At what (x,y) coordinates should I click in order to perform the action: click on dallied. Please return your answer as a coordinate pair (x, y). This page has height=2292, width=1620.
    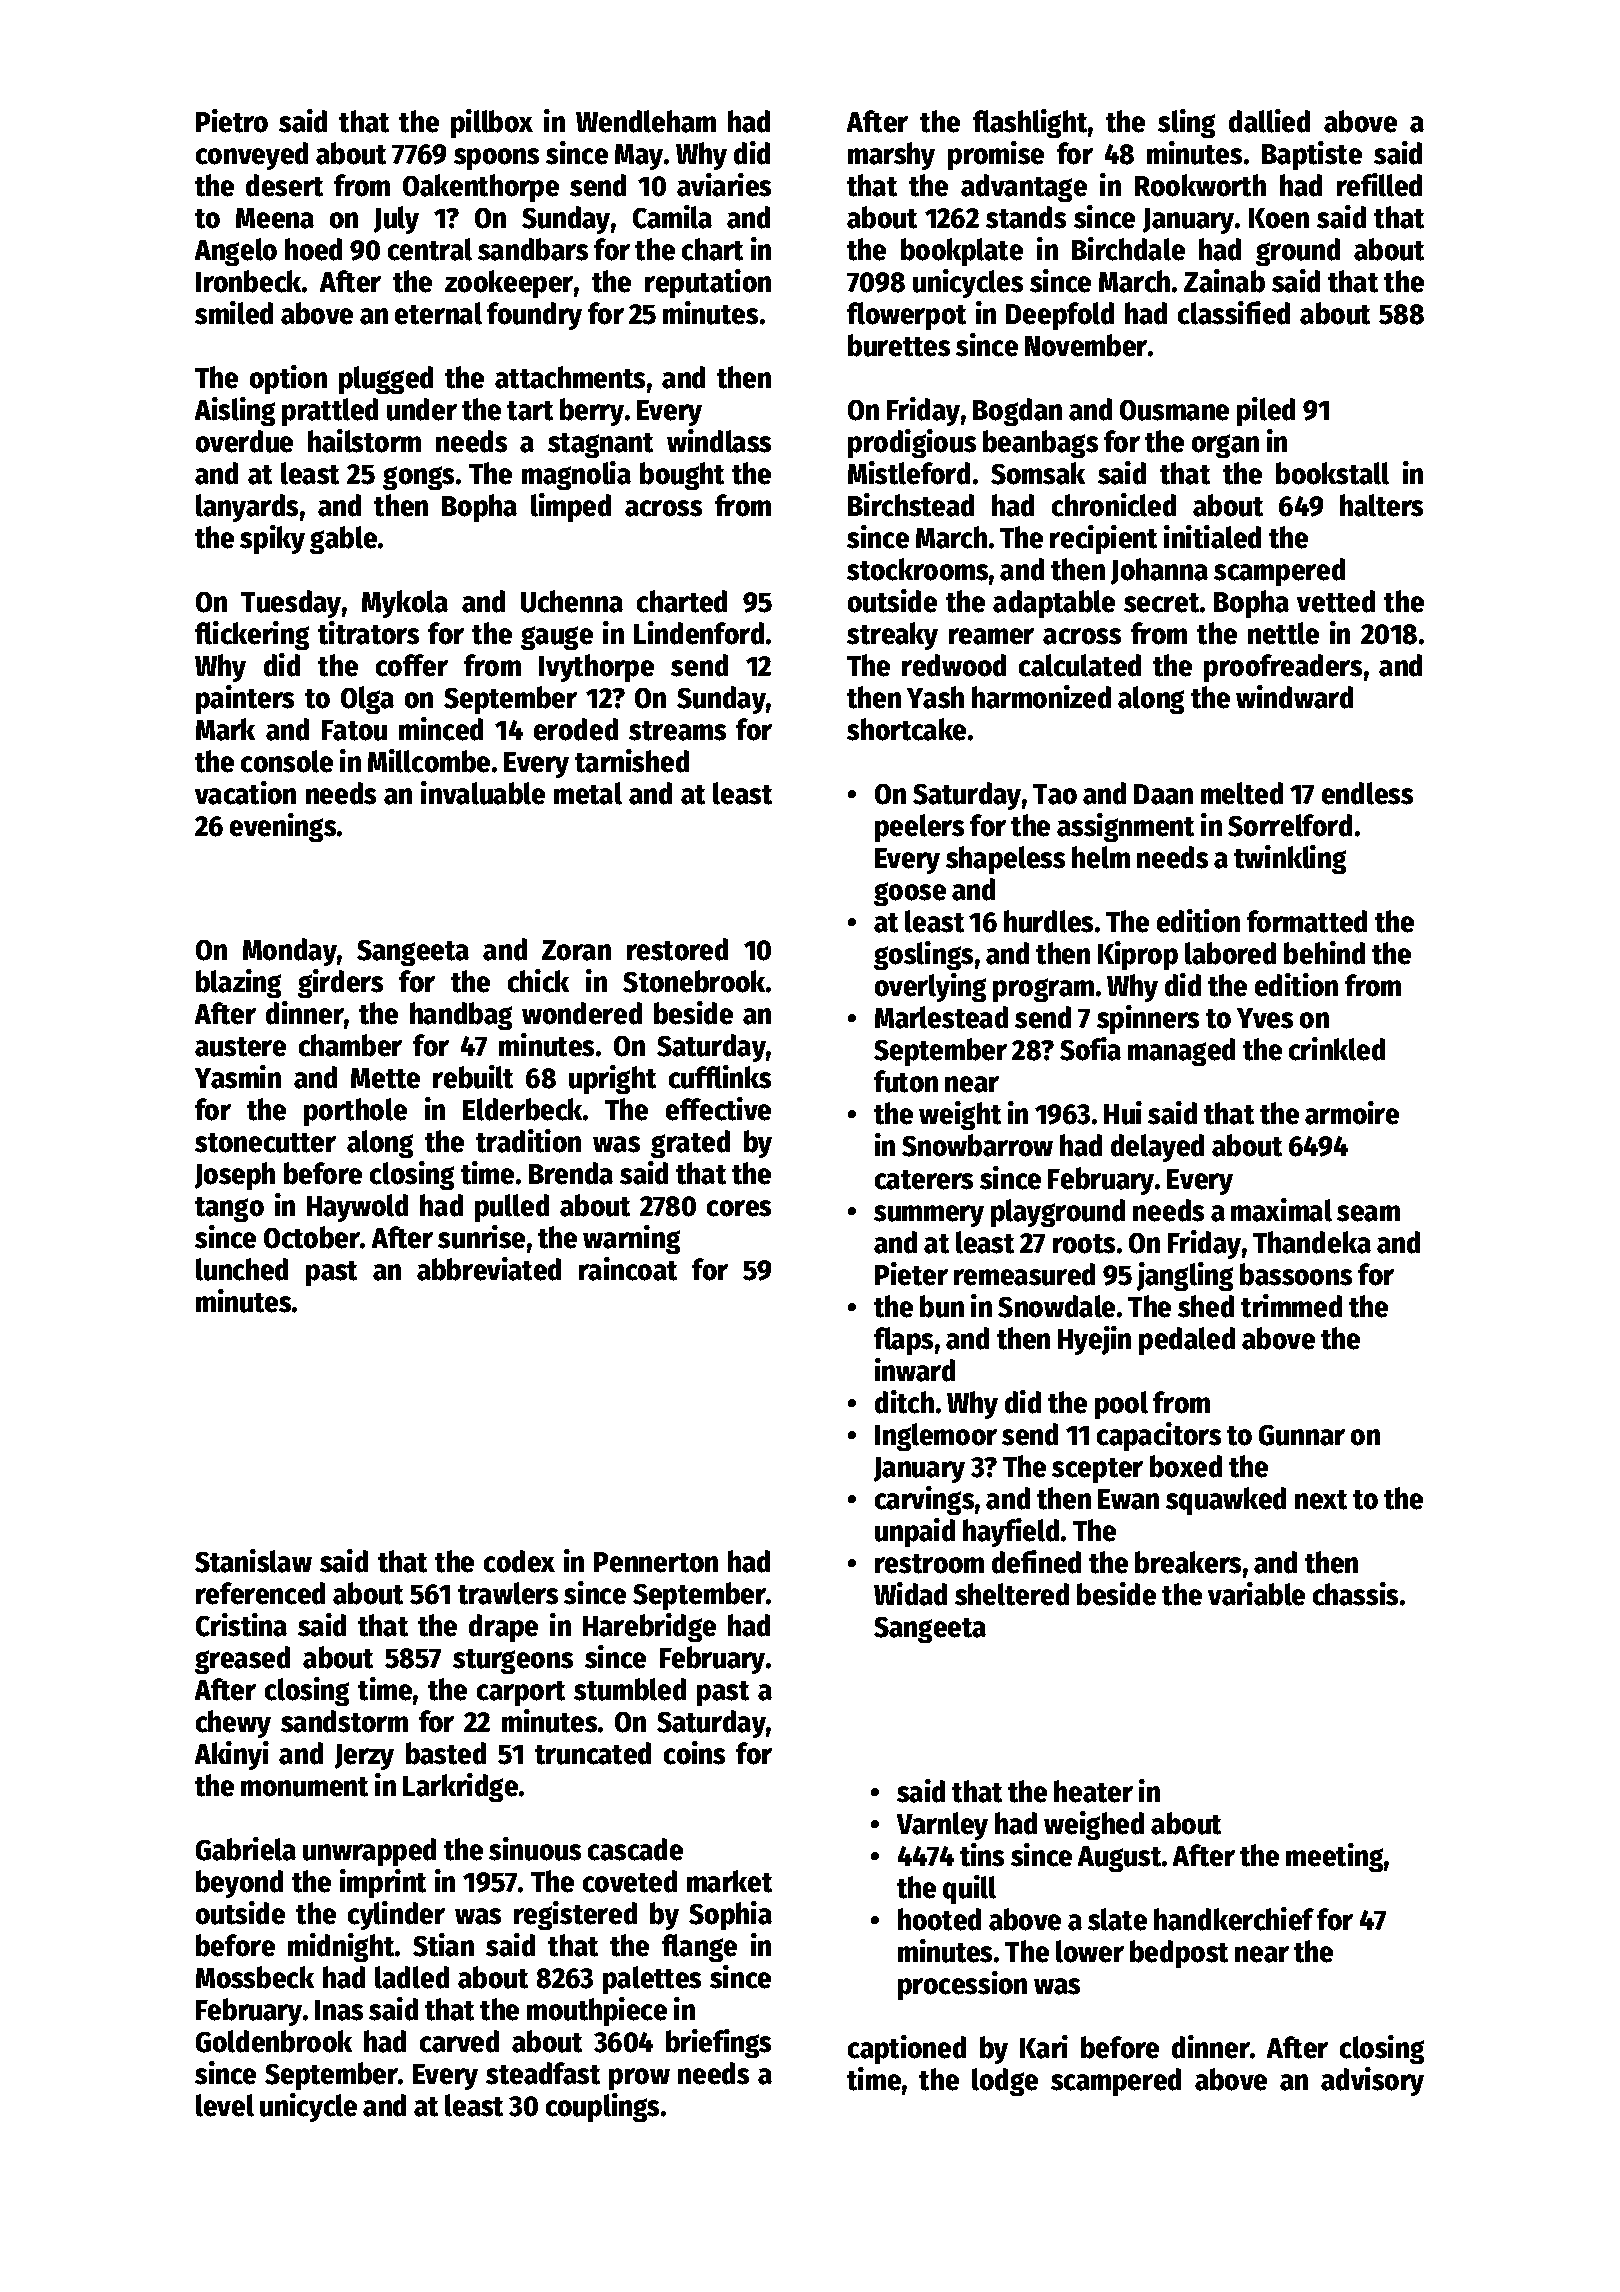
    Looking at the image, I should click on (1269, 121).
